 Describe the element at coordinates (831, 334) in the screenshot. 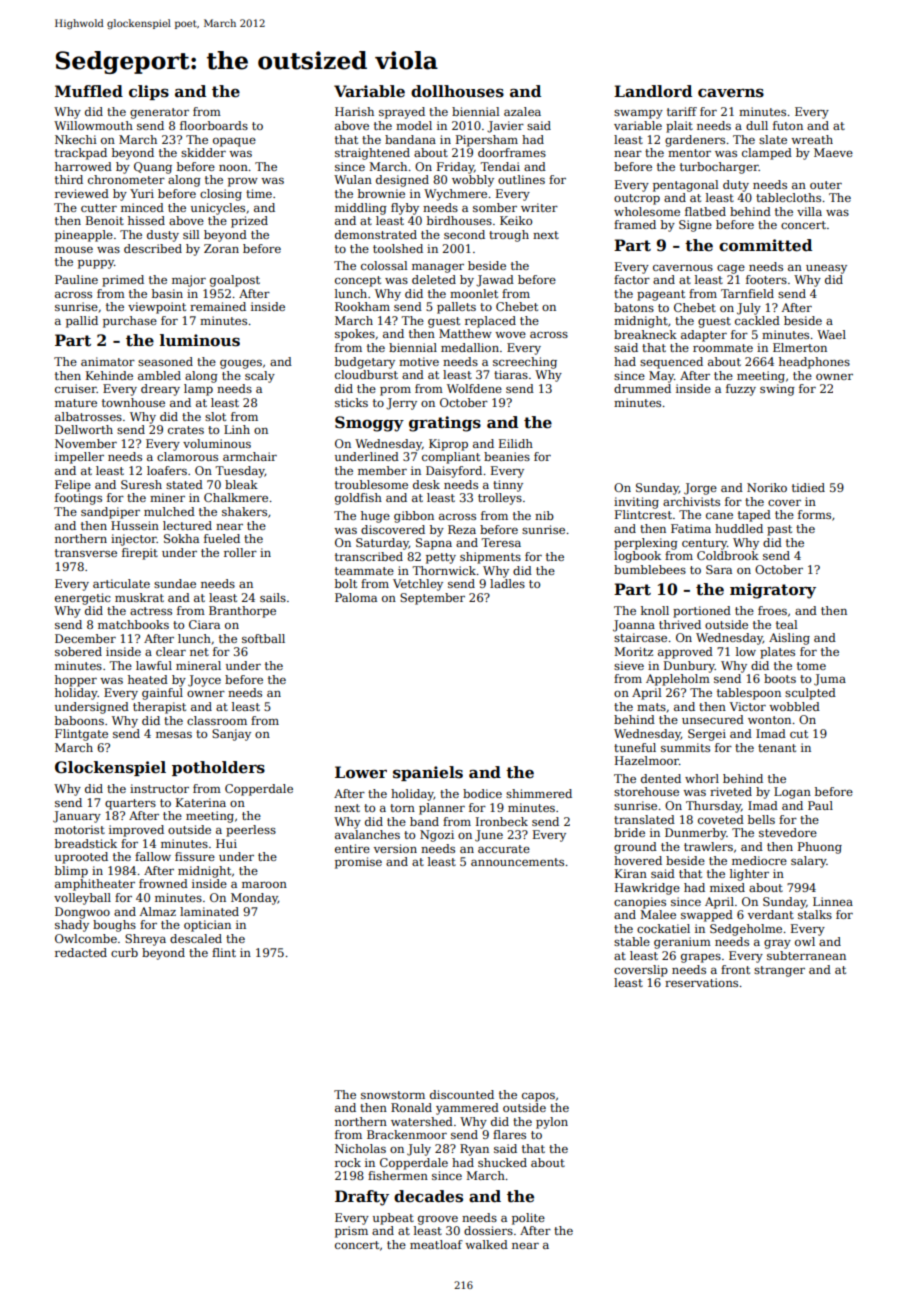

I see `Wael` at that location.
